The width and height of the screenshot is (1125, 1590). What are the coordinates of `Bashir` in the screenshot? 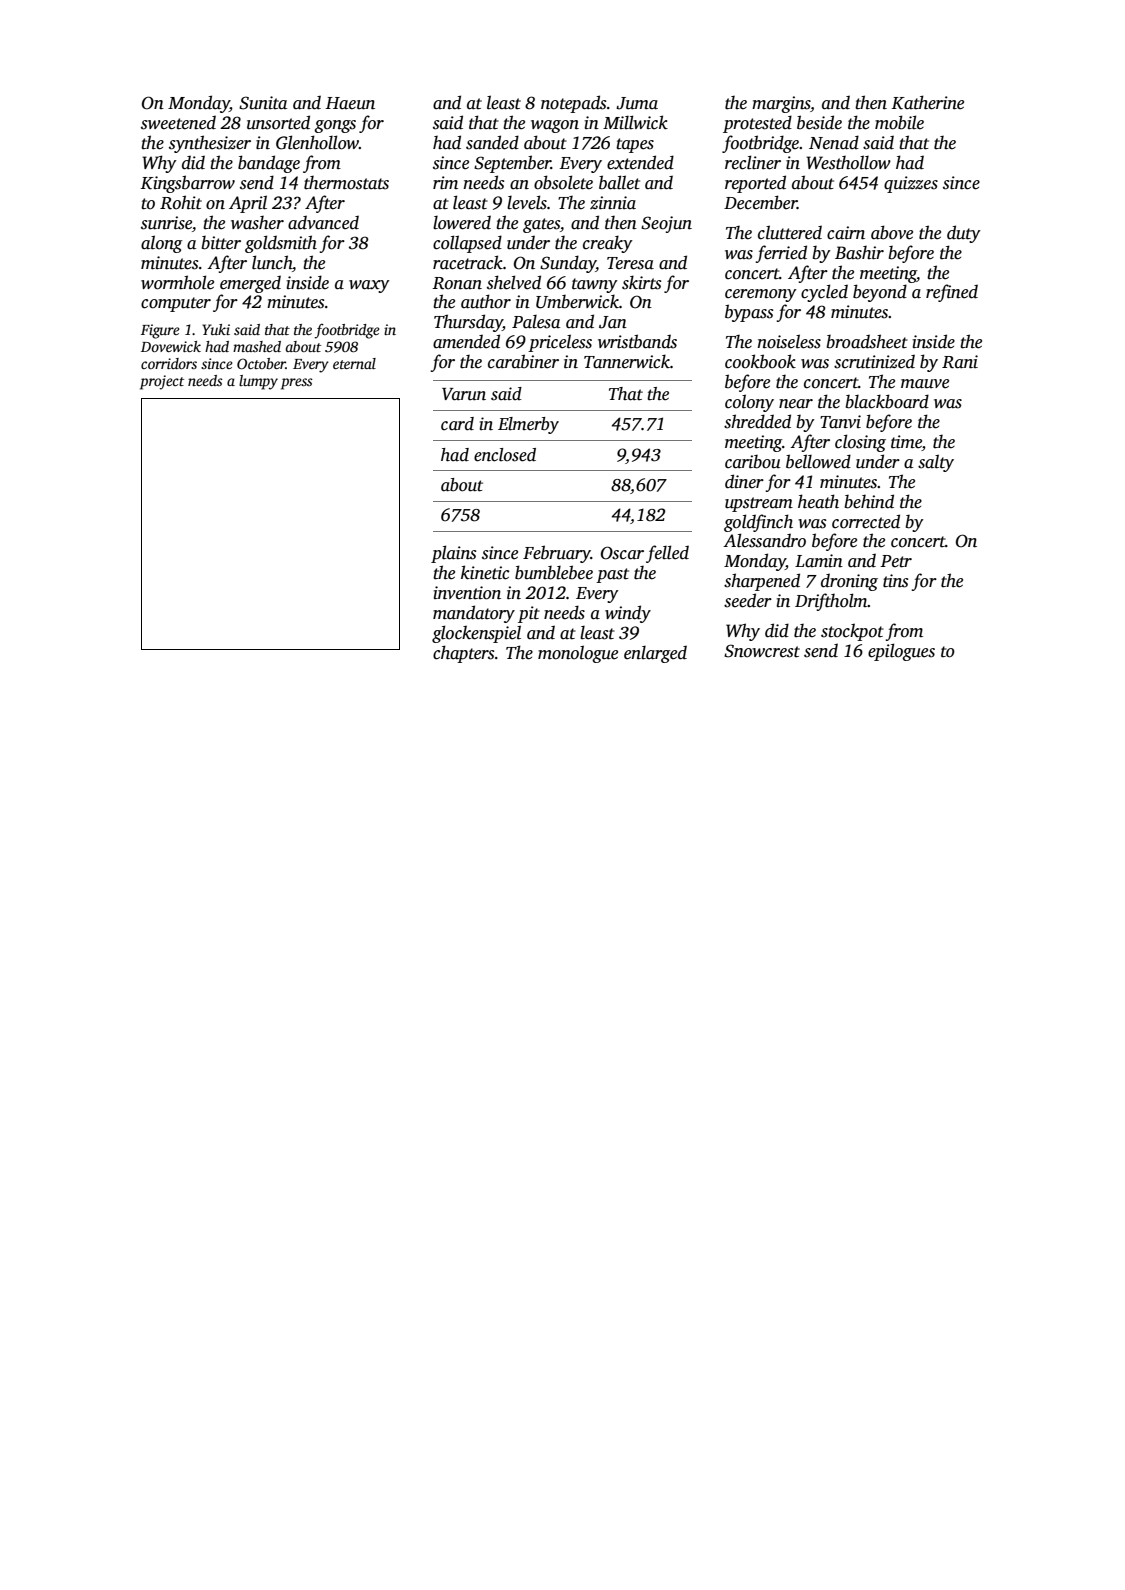 It's located at (859, 253).
